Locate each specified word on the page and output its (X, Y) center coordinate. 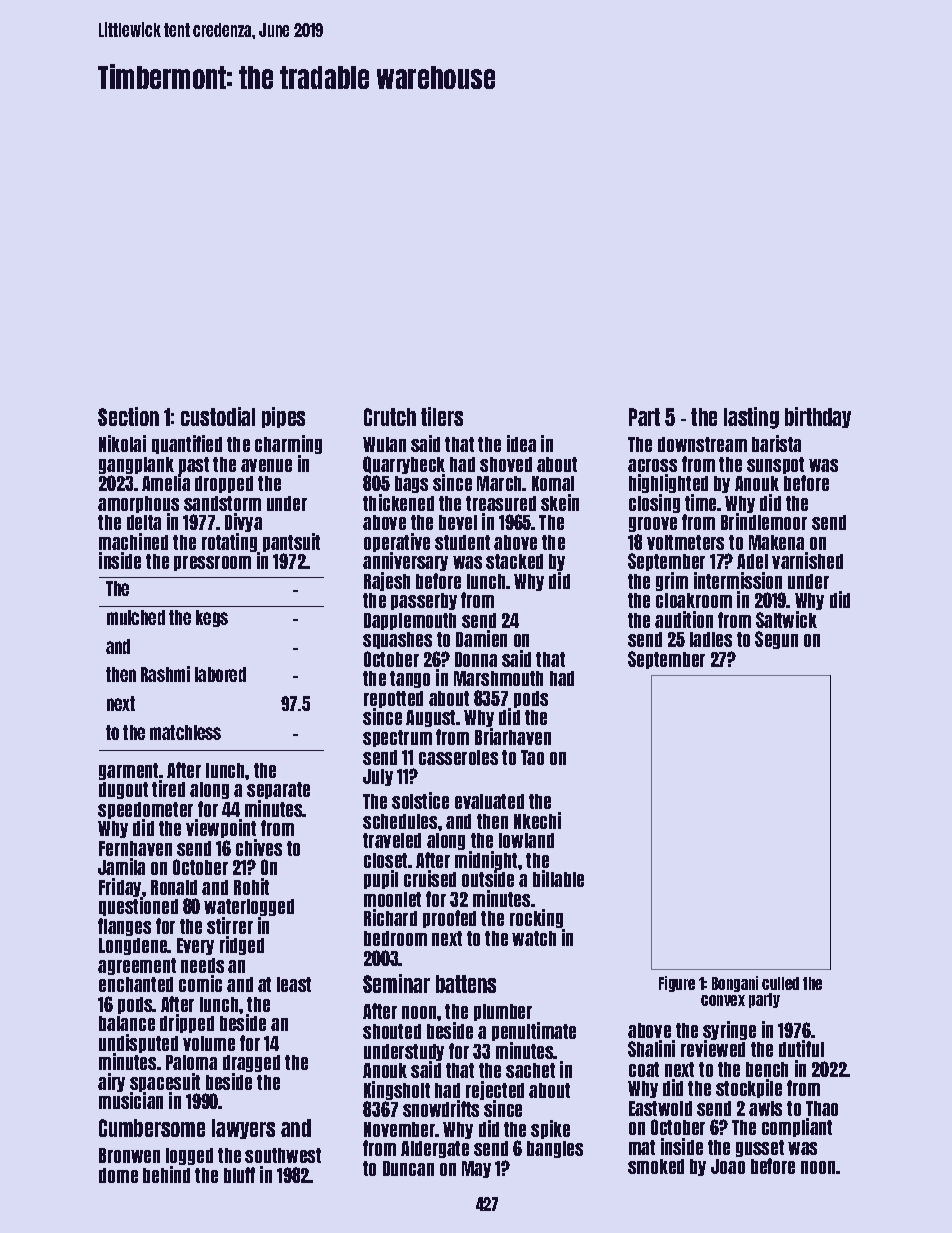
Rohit (251, 886)
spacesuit (165, 1083)
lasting (751, 418)
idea (521, 443)
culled (780, 983)
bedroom (395, 938)
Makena (776, 542)
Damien (481, 638)
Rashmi (165, 674)
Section (128, 416)
